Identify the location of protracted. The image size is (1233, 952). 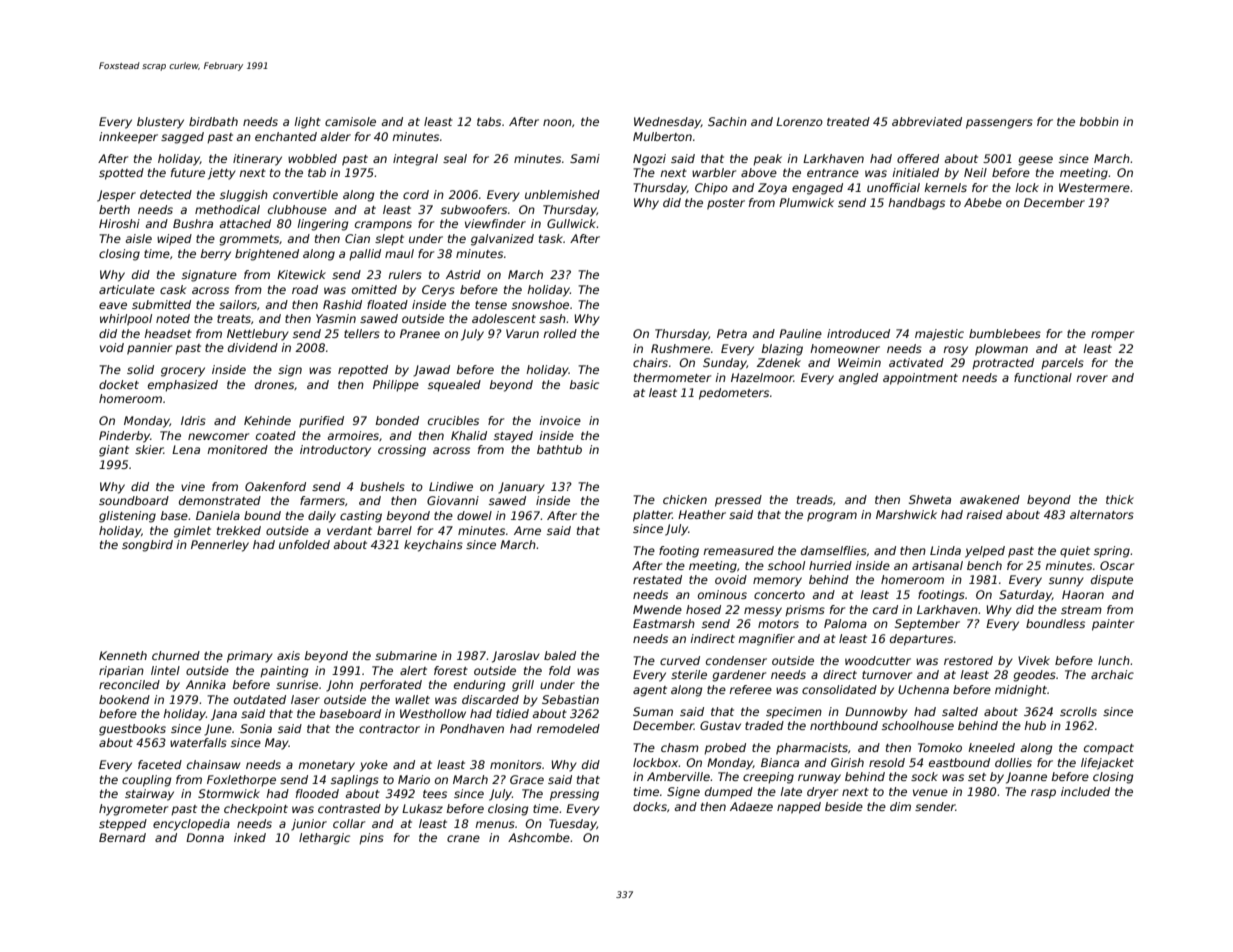
(1003, 364).
